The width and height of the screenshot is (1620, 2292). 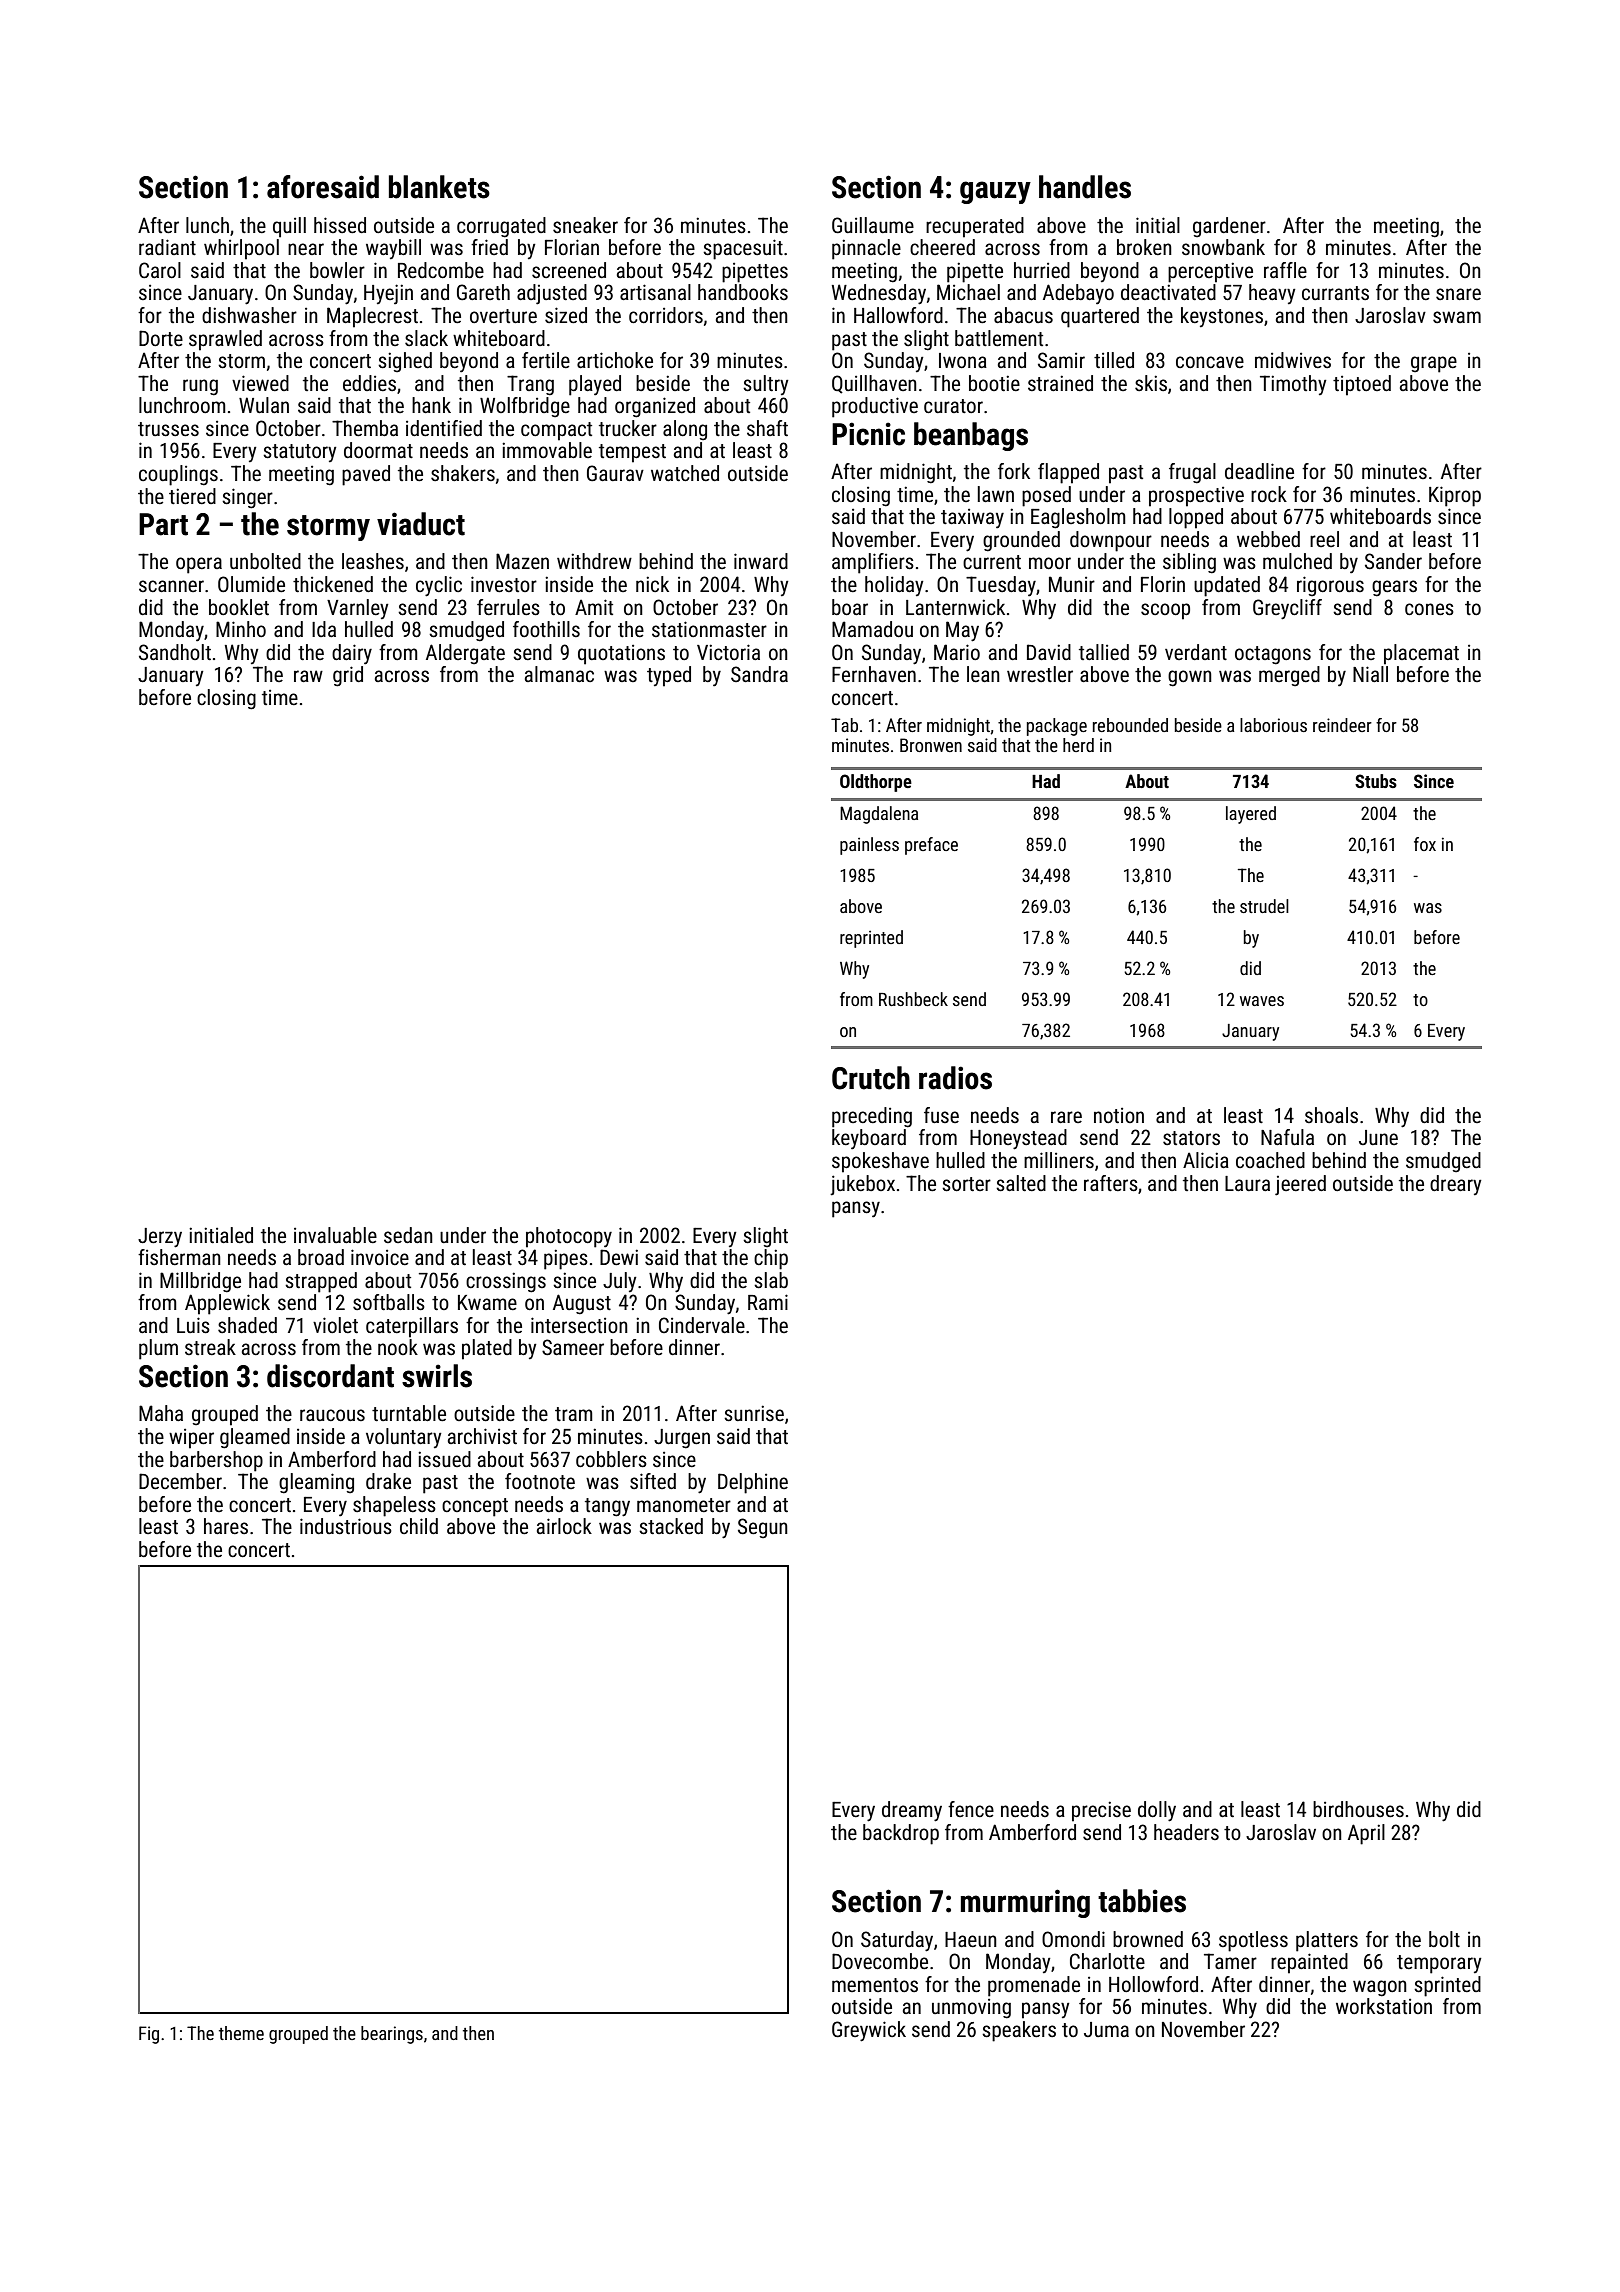 I want to click on handles, so click(x=1085, y=187).
